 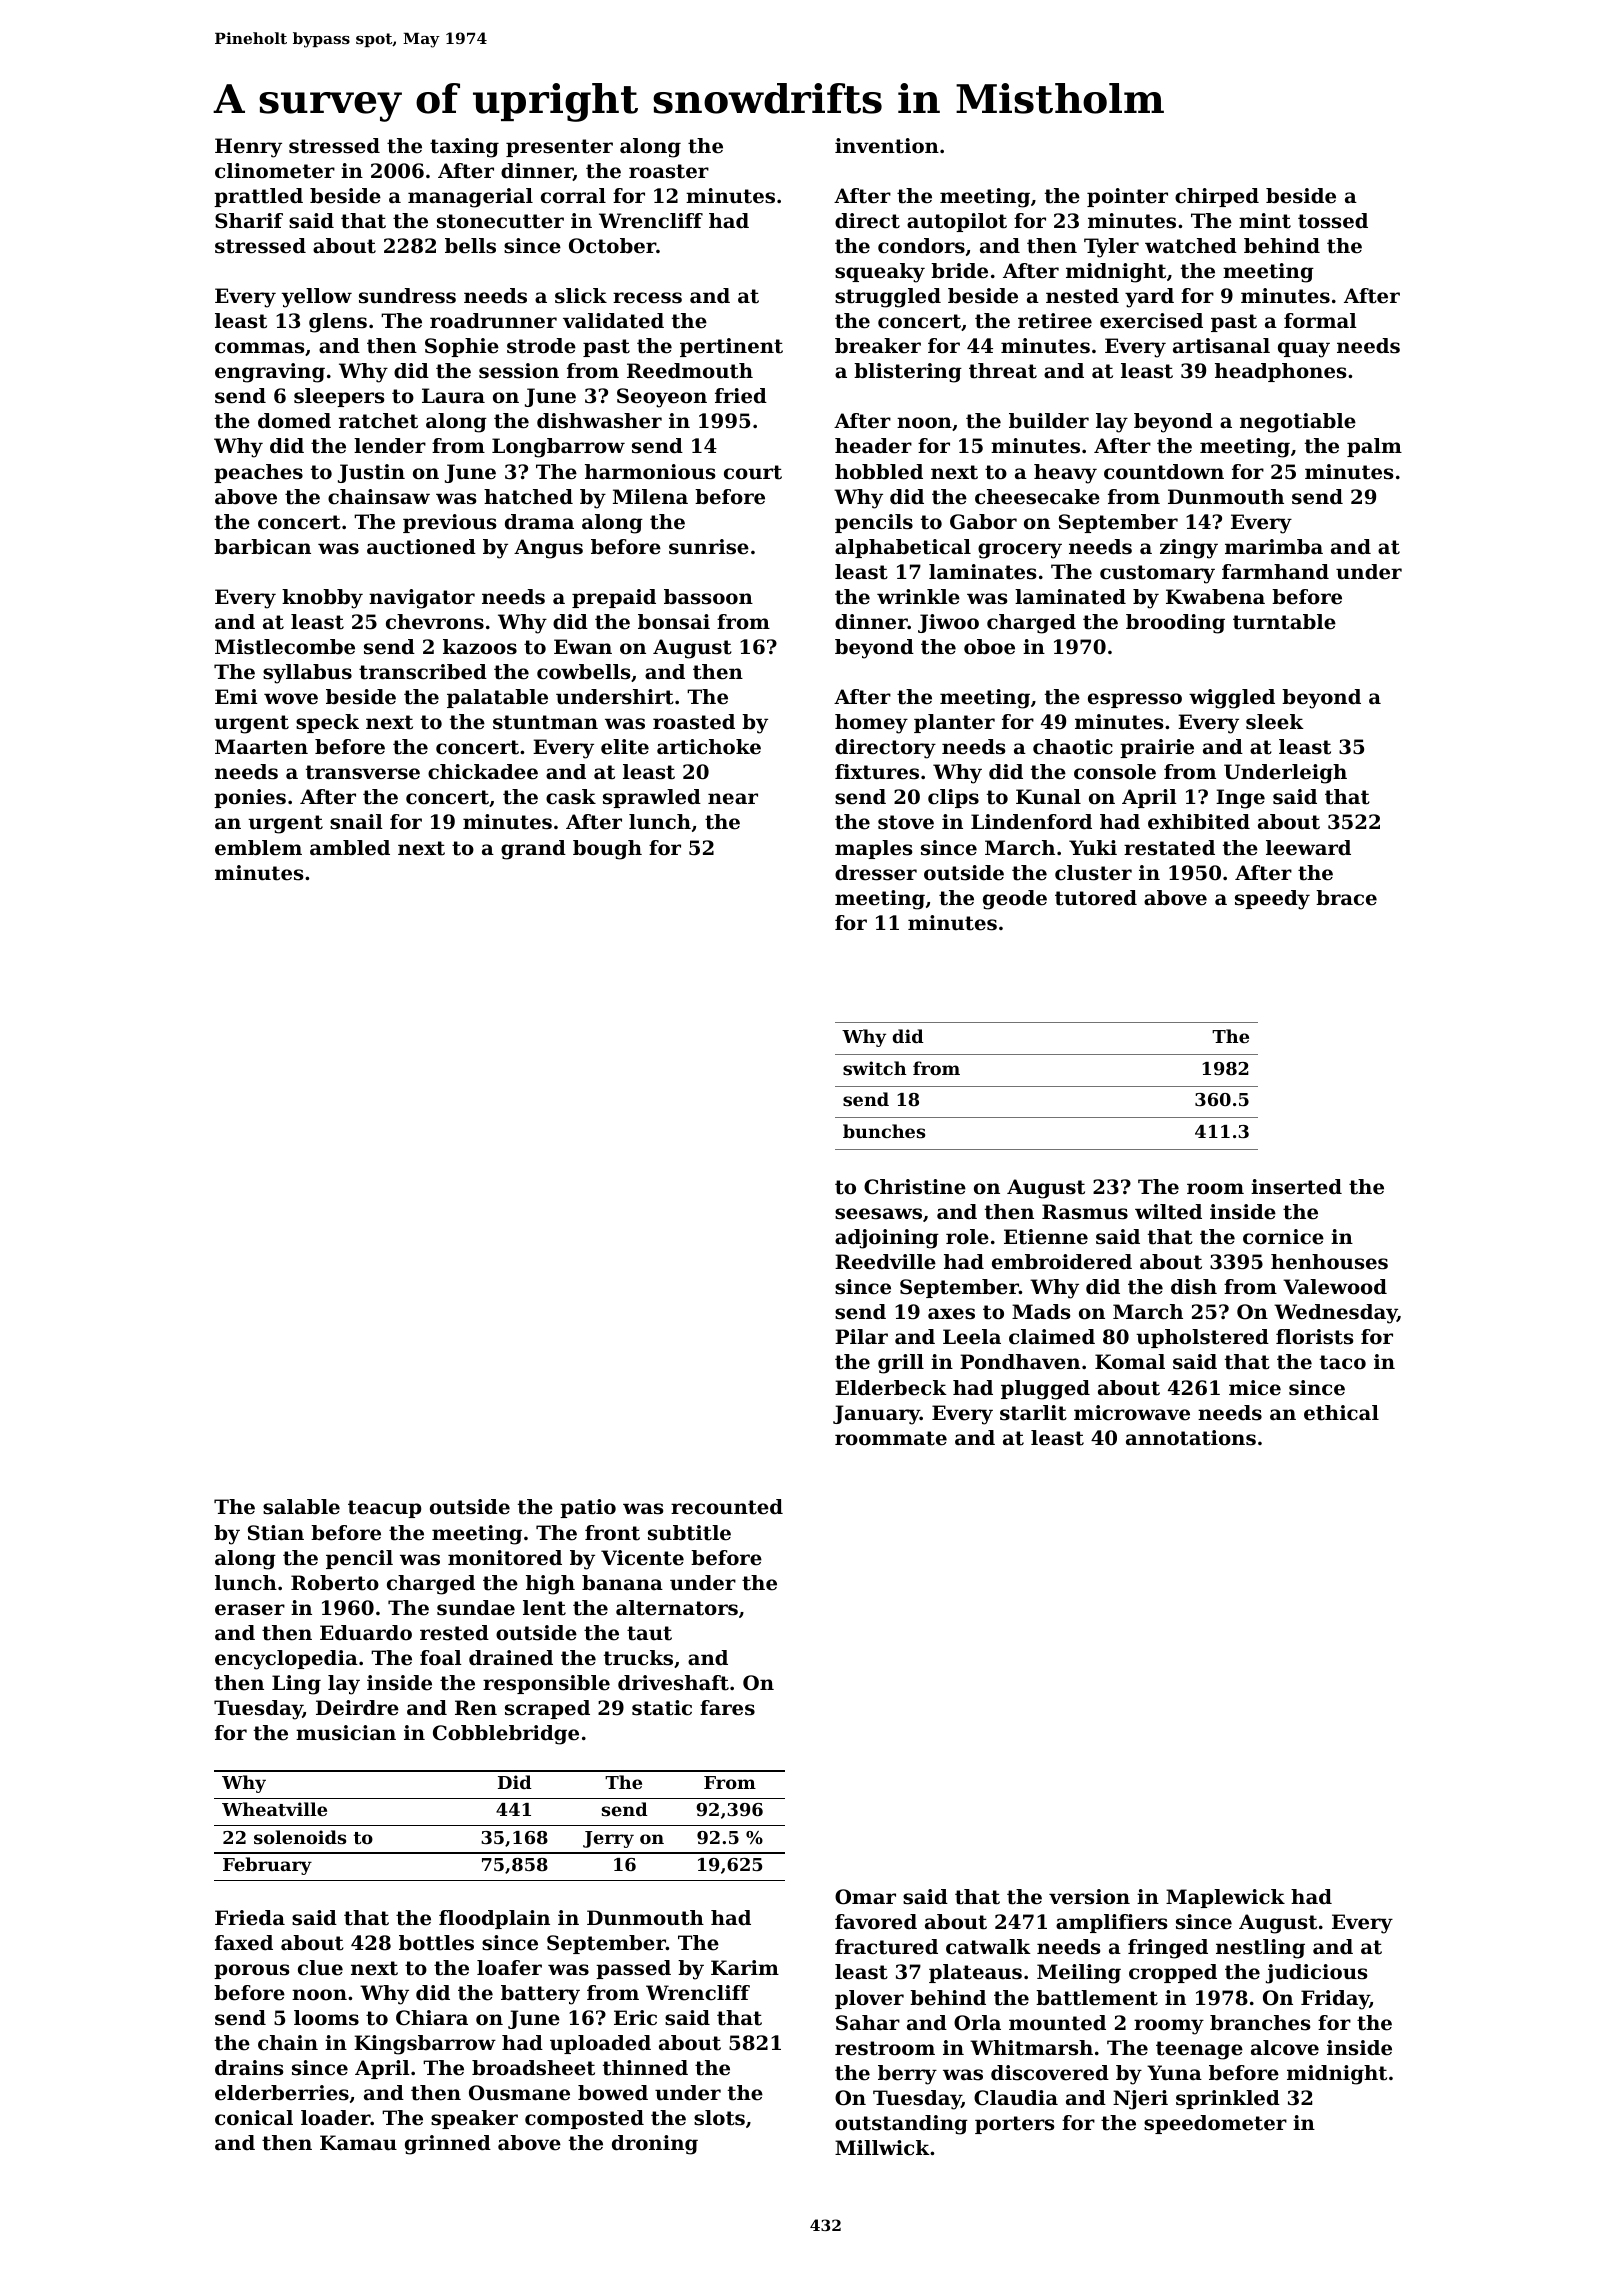 I want to click on musician, so click(x=346, y=1733).
